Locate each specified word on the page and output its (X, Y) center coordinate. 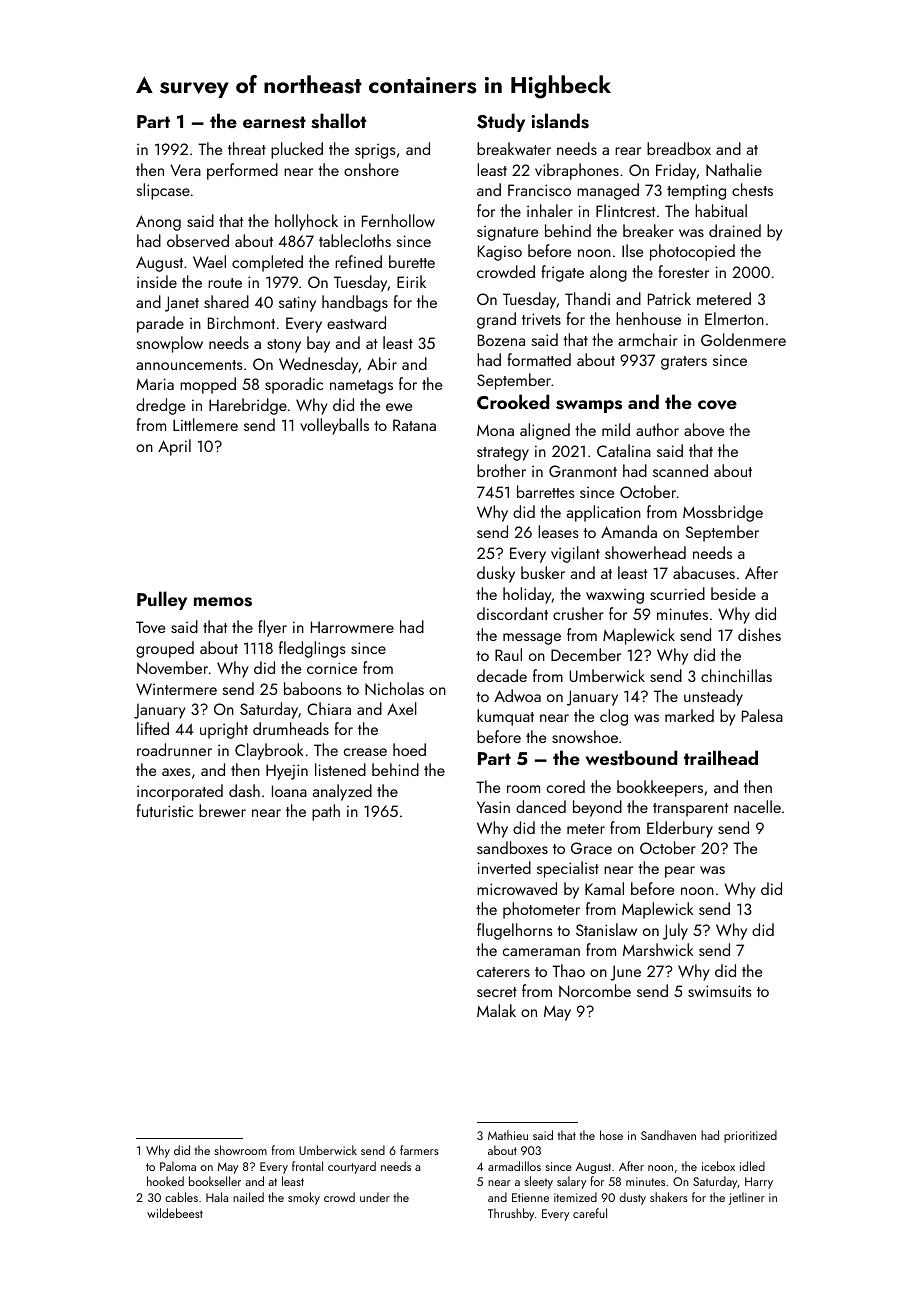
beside (733, 593)
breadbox (679, 148)
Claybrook (269, 751)
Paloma (178, 1166)
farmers (419, 1150)
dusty (632, 1198)
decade (502, 675)
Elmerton (734, 318)
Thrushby (511, 1214)
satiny (297, 304)
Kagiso (500, 253)
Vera (185, 170)
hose (611, 1135)
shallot (338, 121)
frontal (307, 1166)
